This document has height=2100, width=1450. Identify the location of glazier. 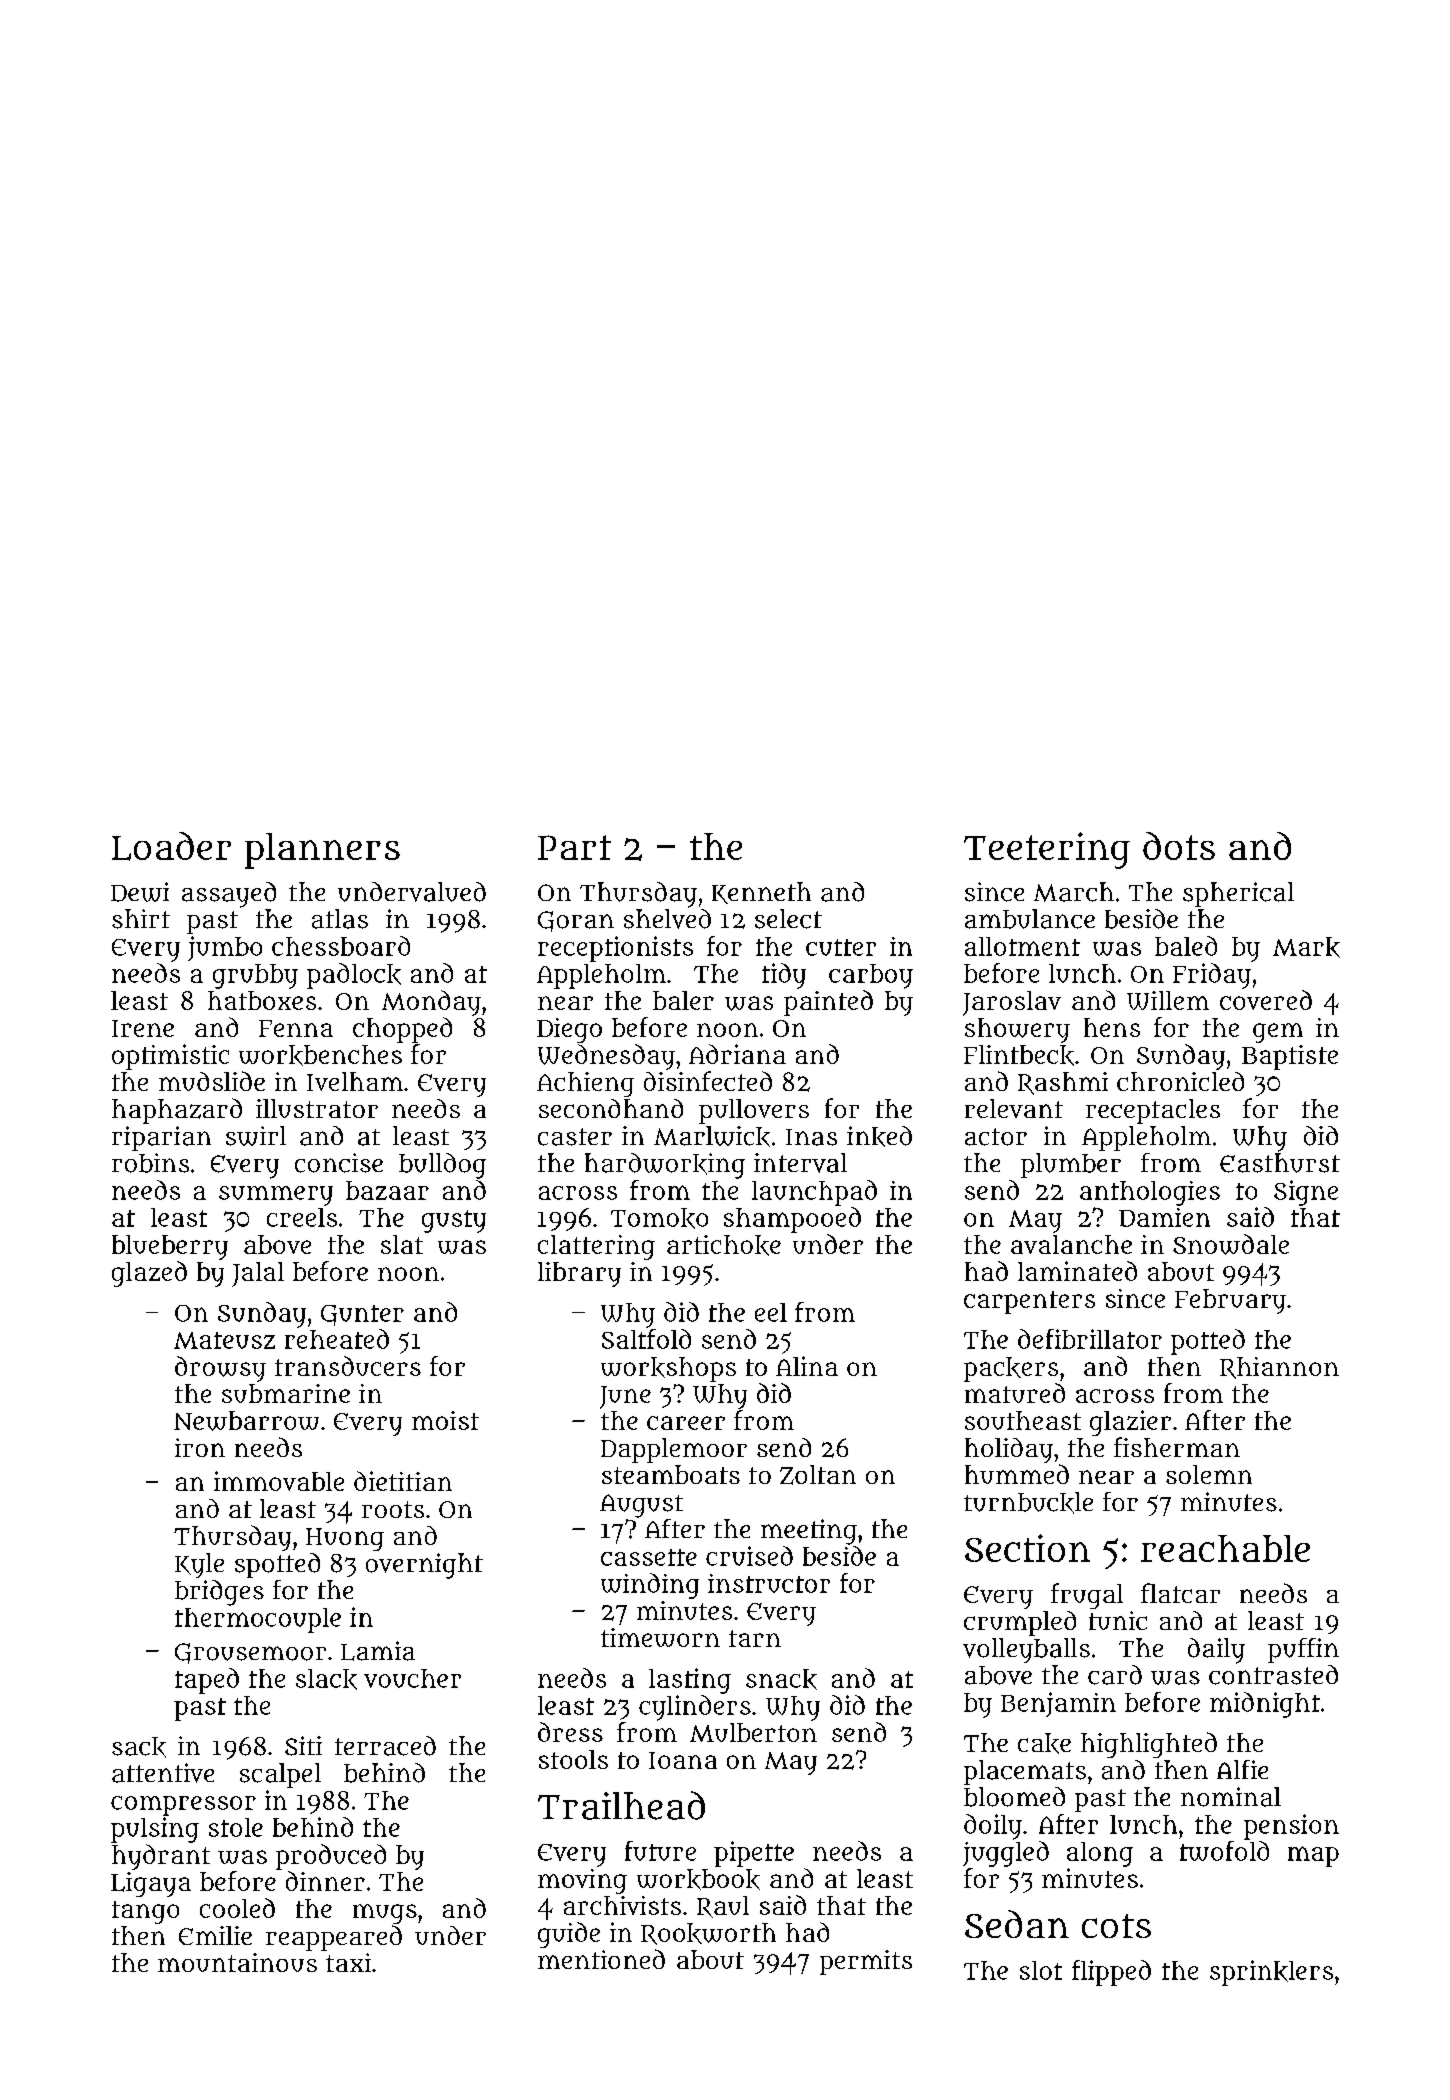
(1130, 1423).
